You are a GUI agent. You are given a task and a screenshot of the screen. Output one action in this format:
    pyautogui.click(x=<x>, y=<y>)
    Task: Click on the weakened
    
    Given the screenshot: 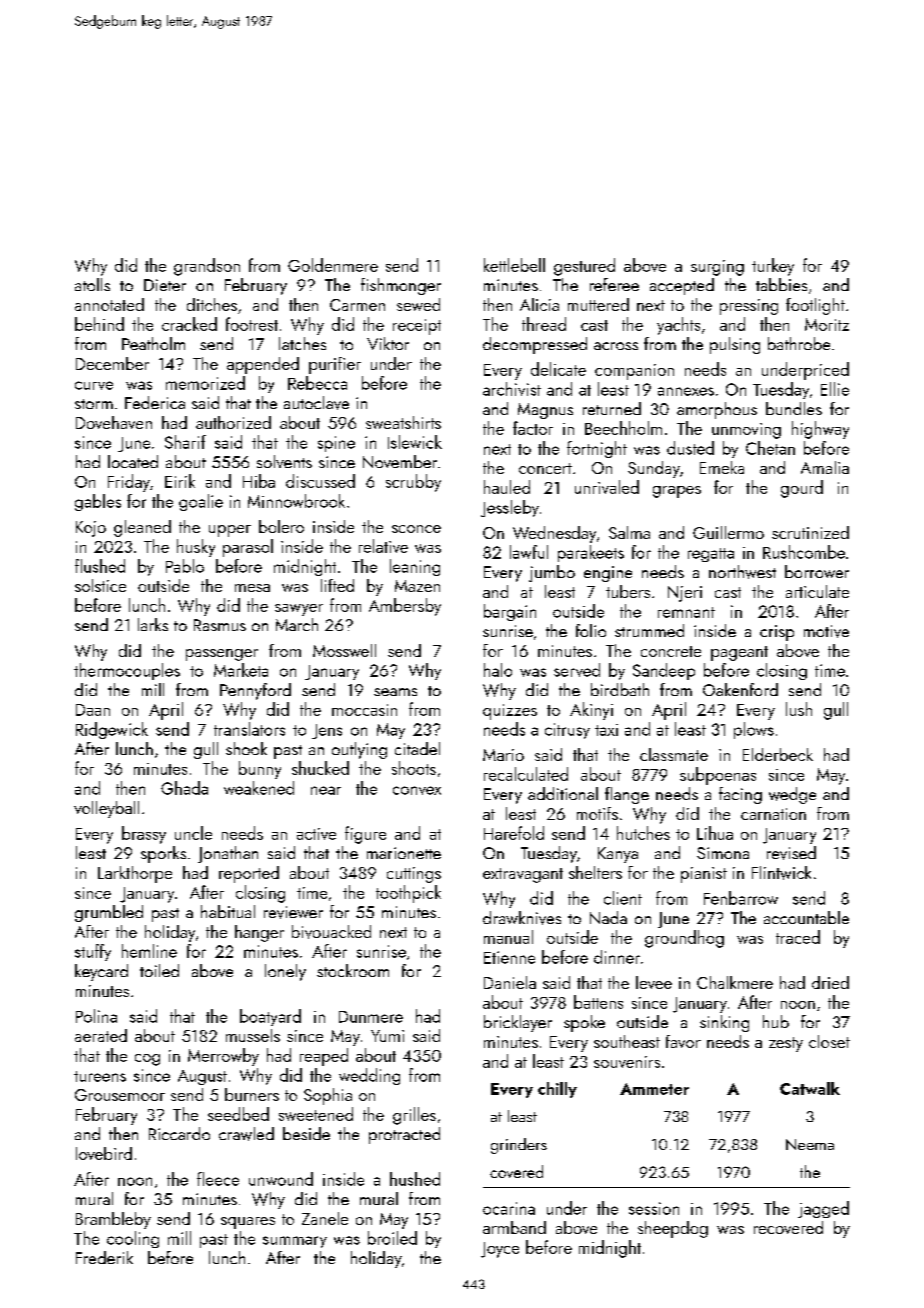 What is the action you would take?
    pyautogui.click(x=259, y=788)
